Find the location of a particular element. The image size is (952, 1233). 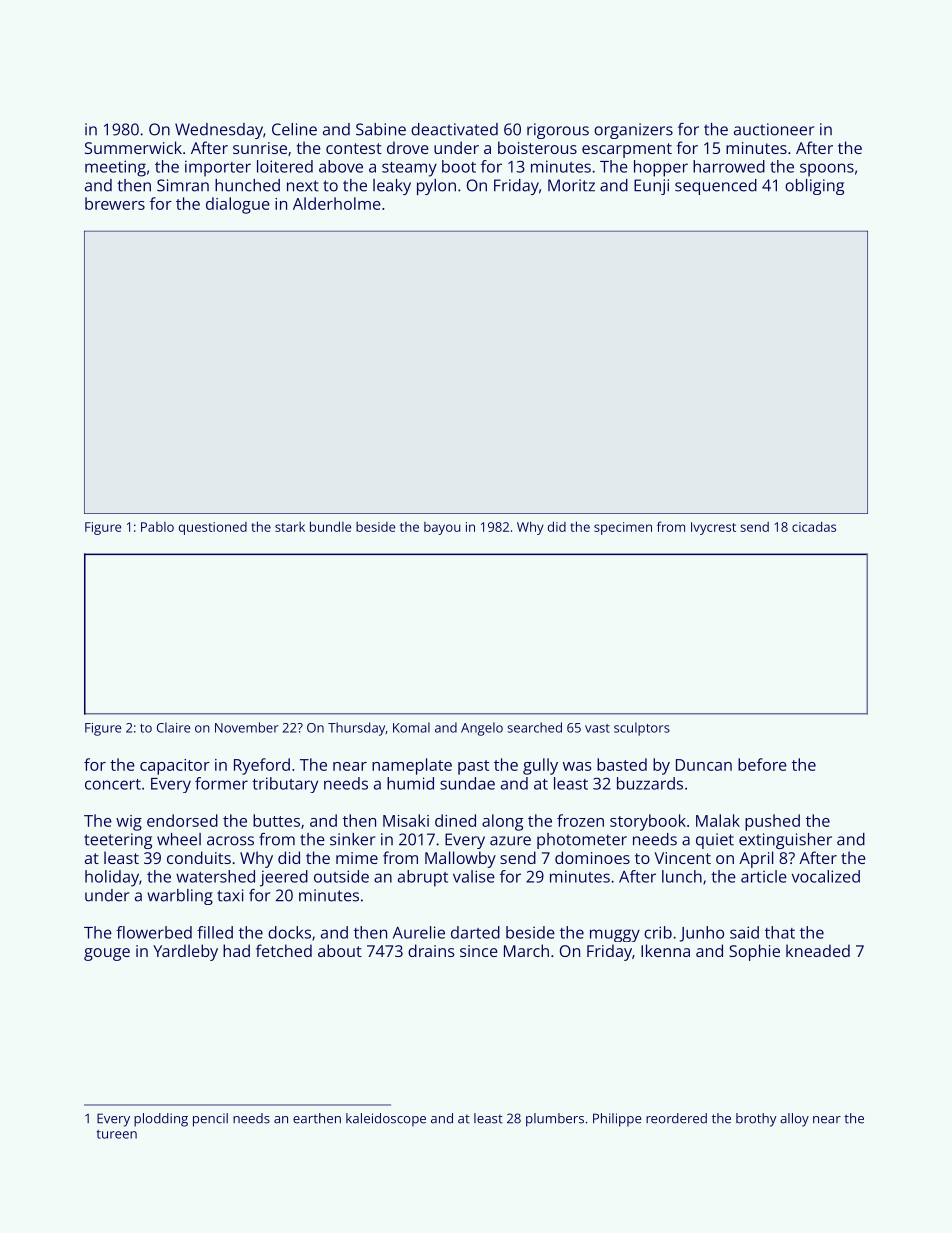

Simran is located at coordinates (183, 185).
